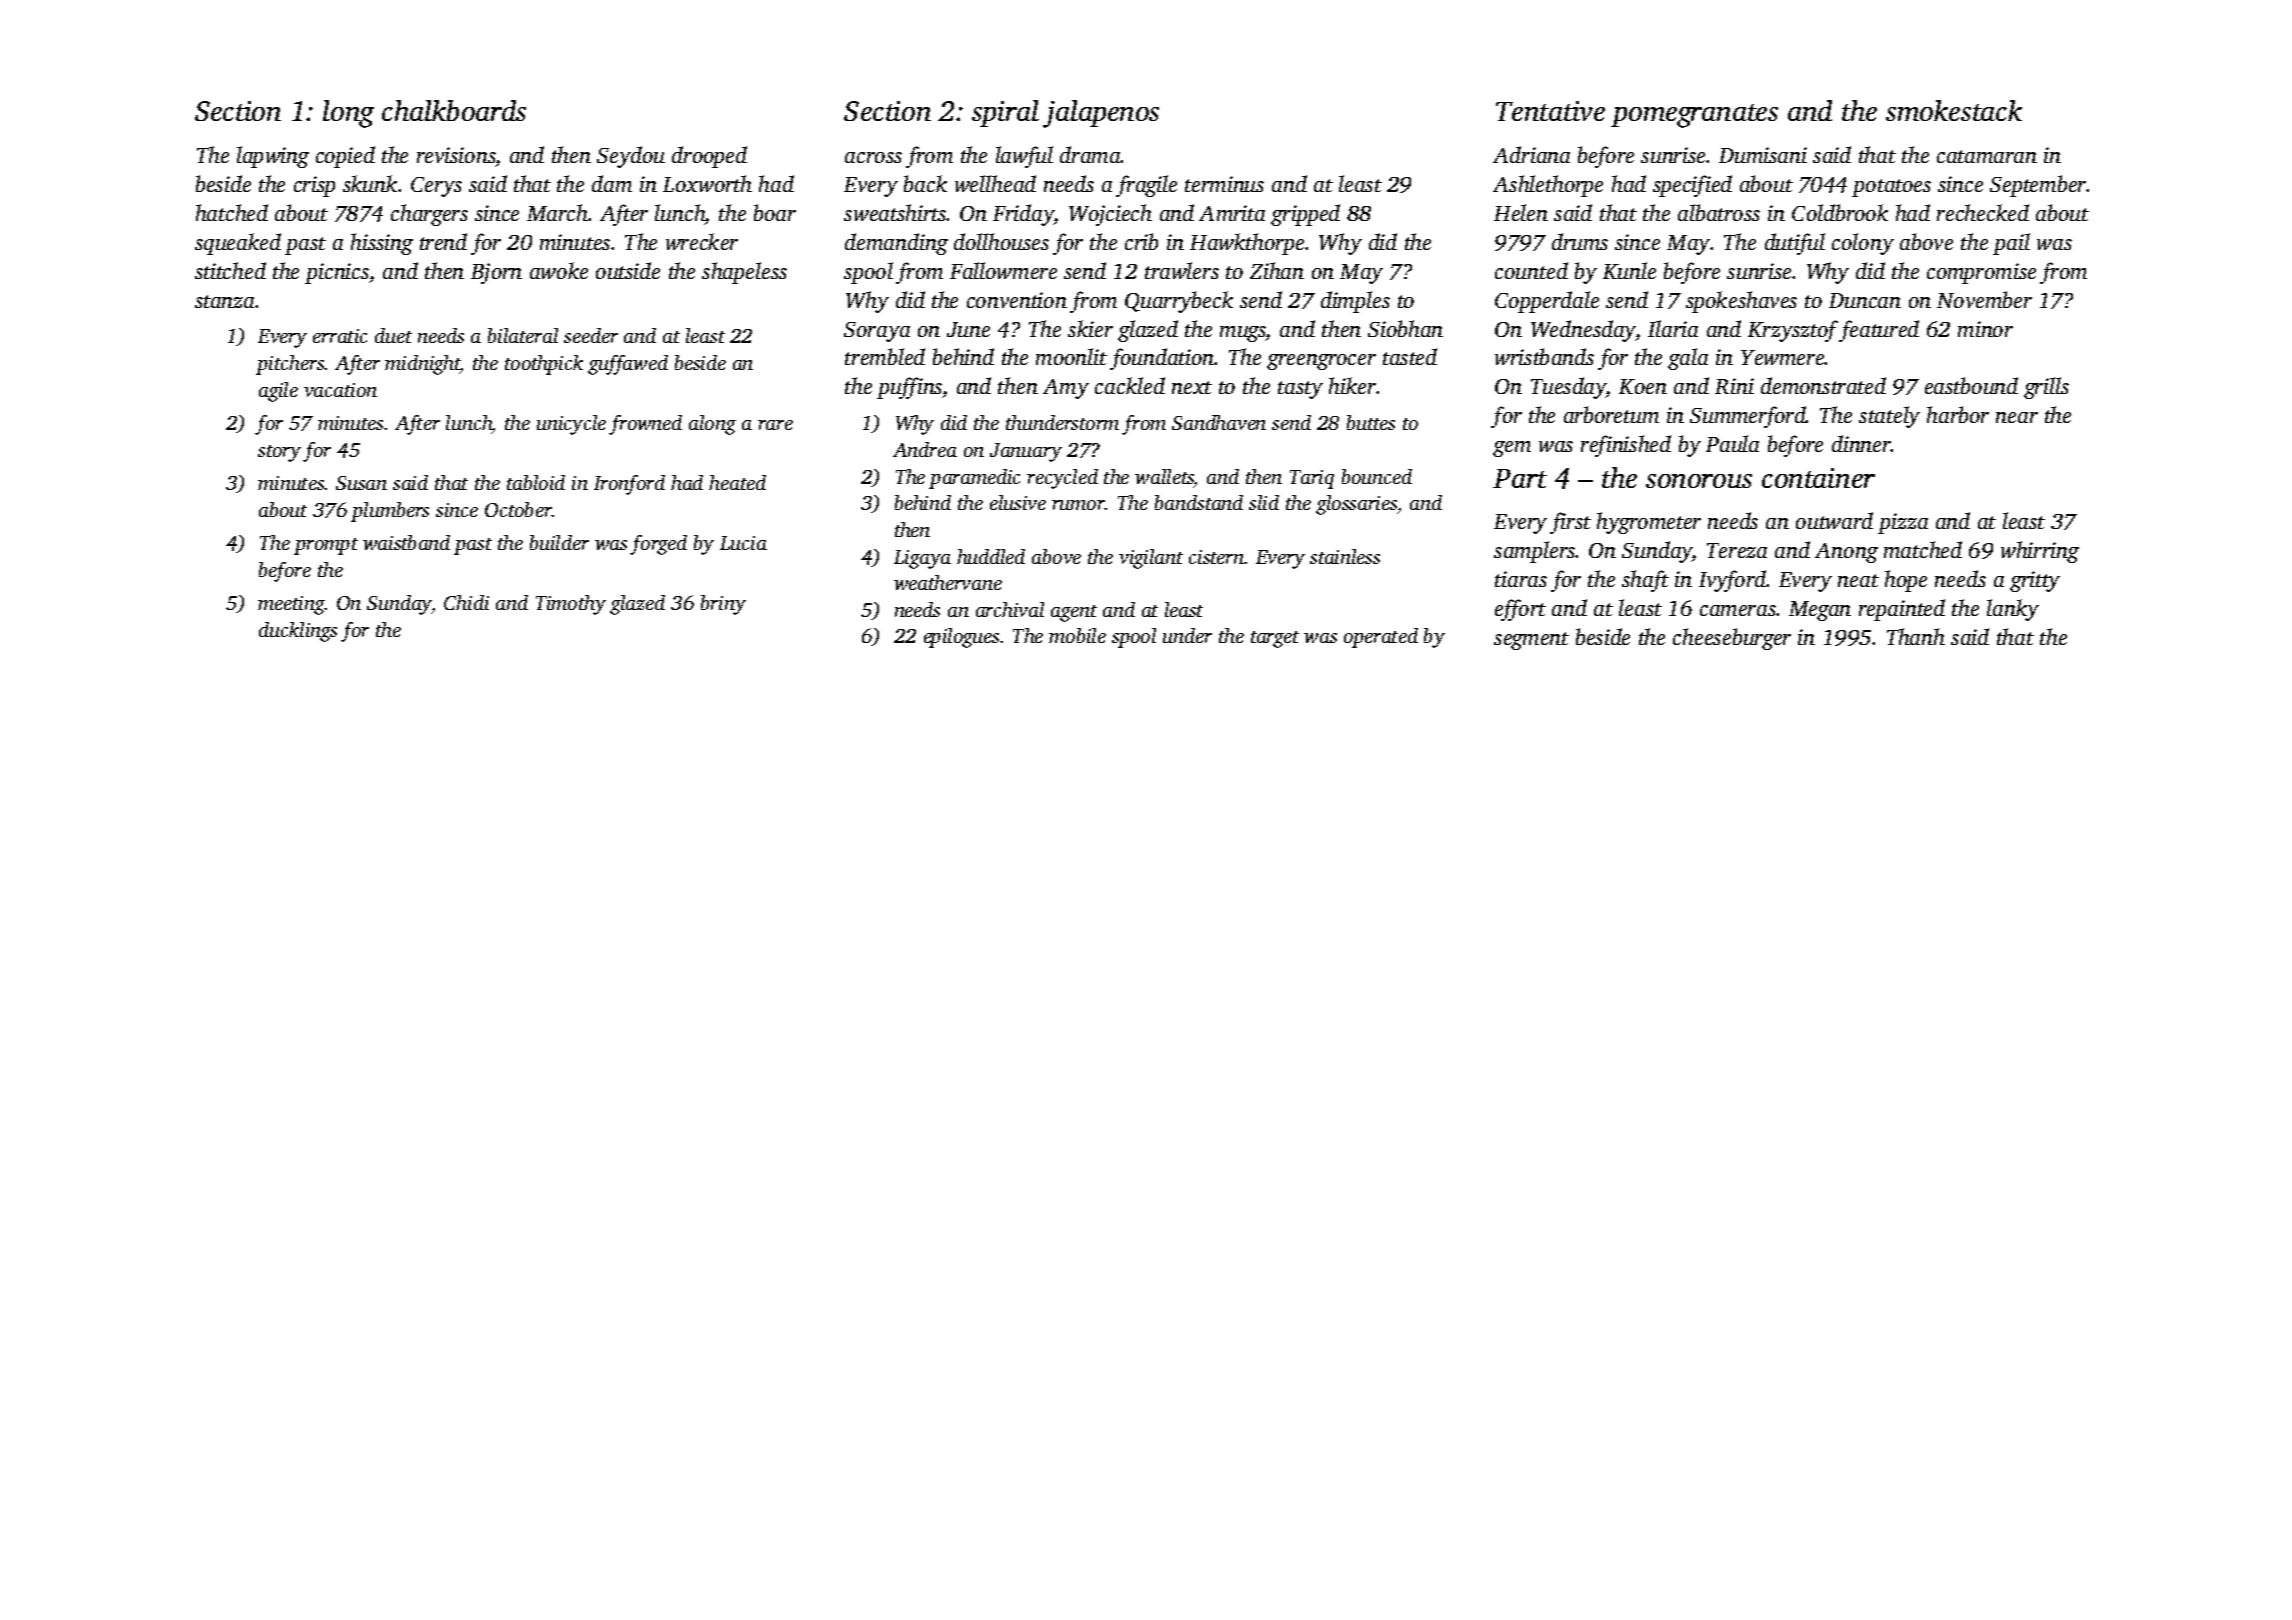  I want to click on tasted, so click(1410, 356).
